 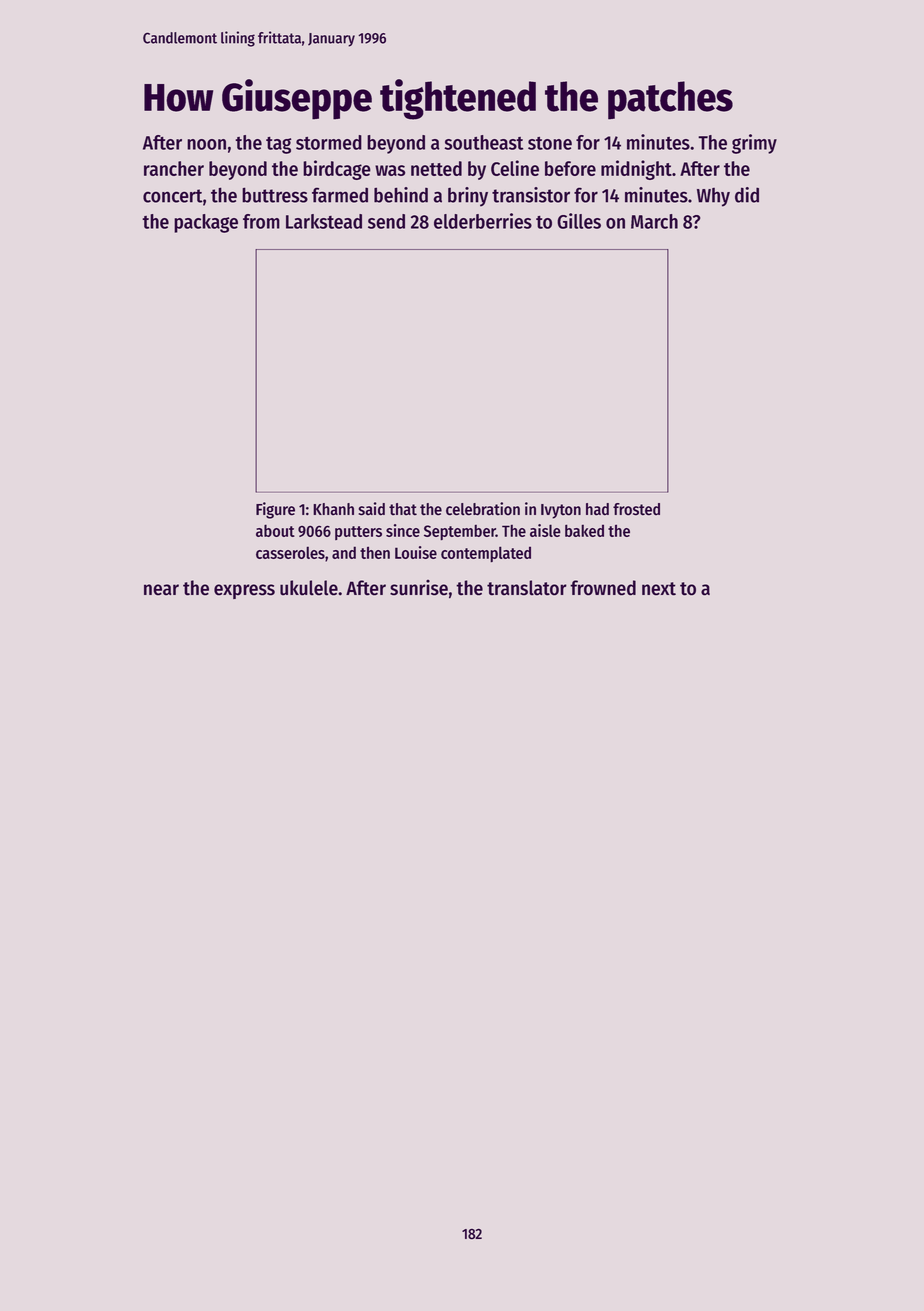 I want to click on frosted, so click(x=636, y=509).
